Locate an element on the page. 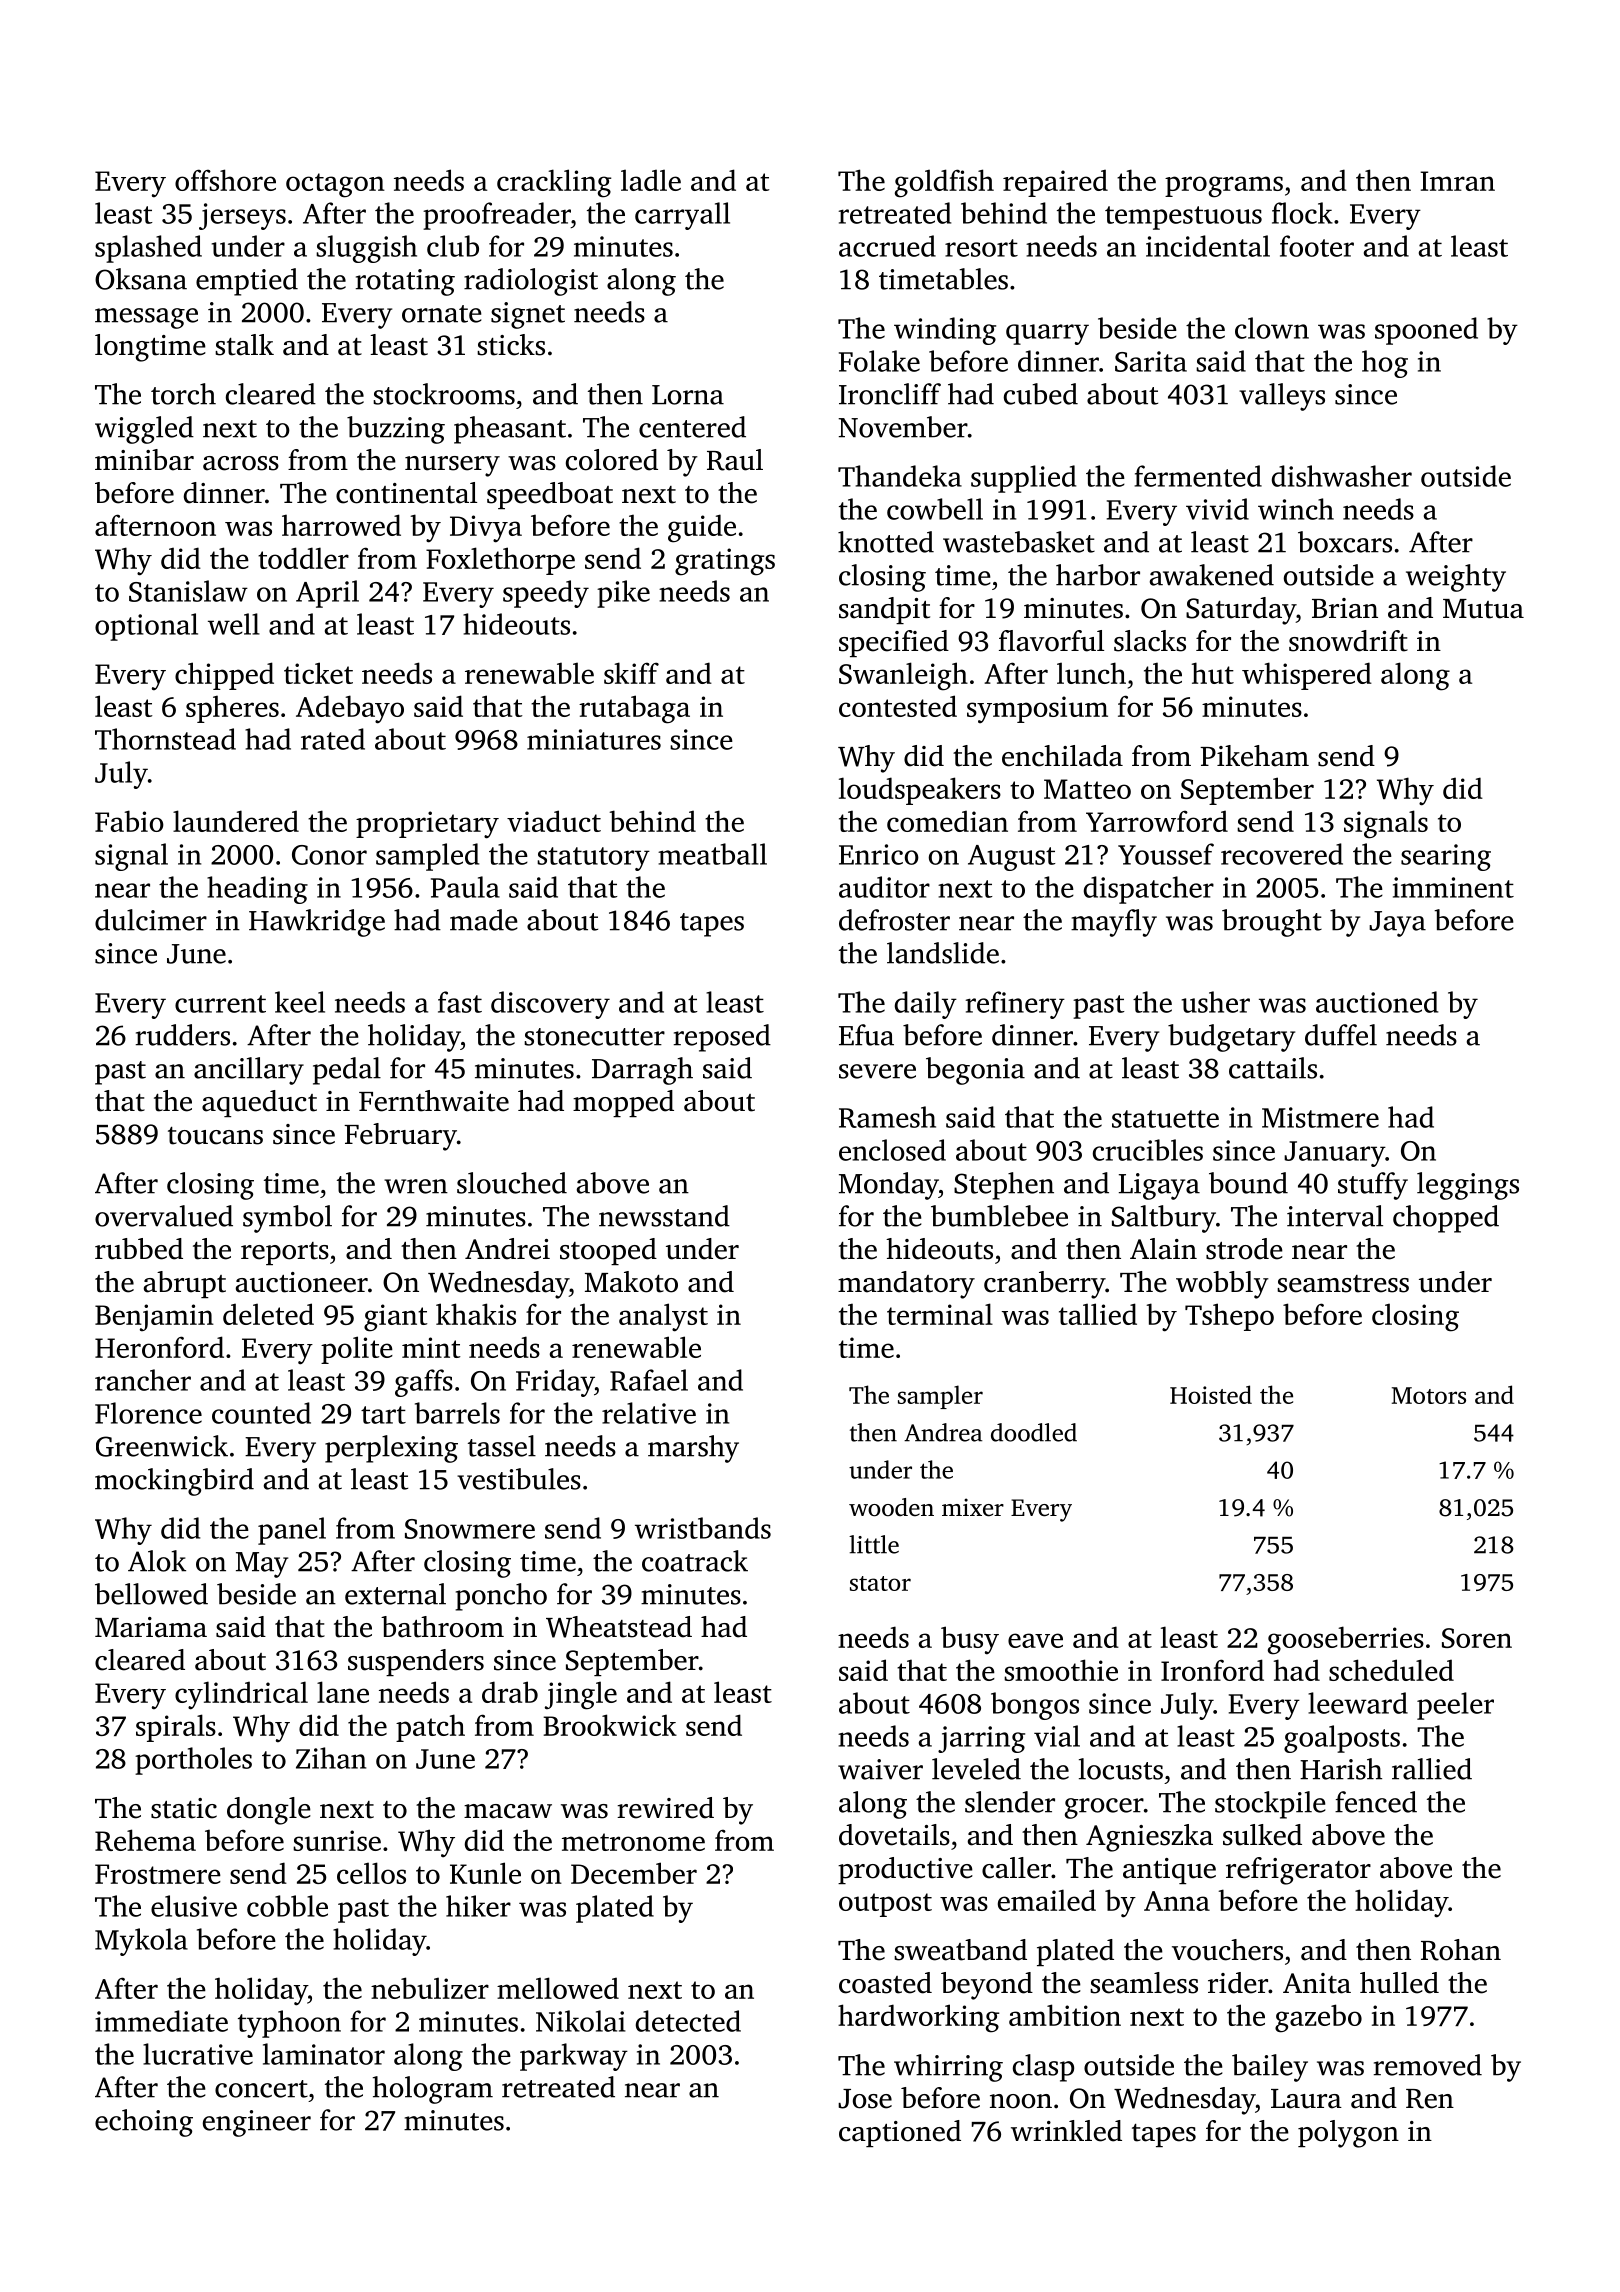 The width and height of the document is (1620, 2292). polygon is located at coordinates (1348, 2134).
